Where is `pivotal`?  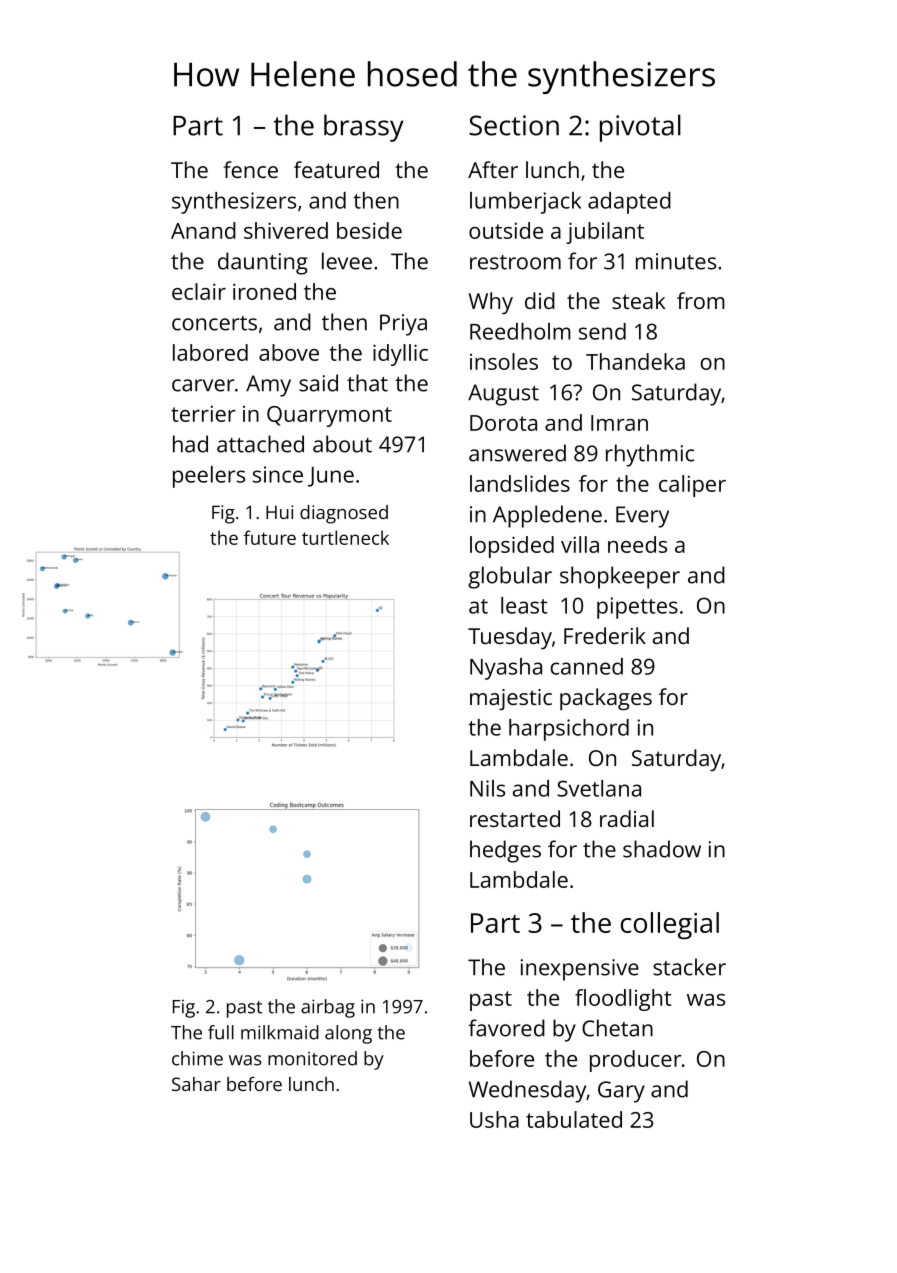 pivotal is located at coordinates (640, 128).
